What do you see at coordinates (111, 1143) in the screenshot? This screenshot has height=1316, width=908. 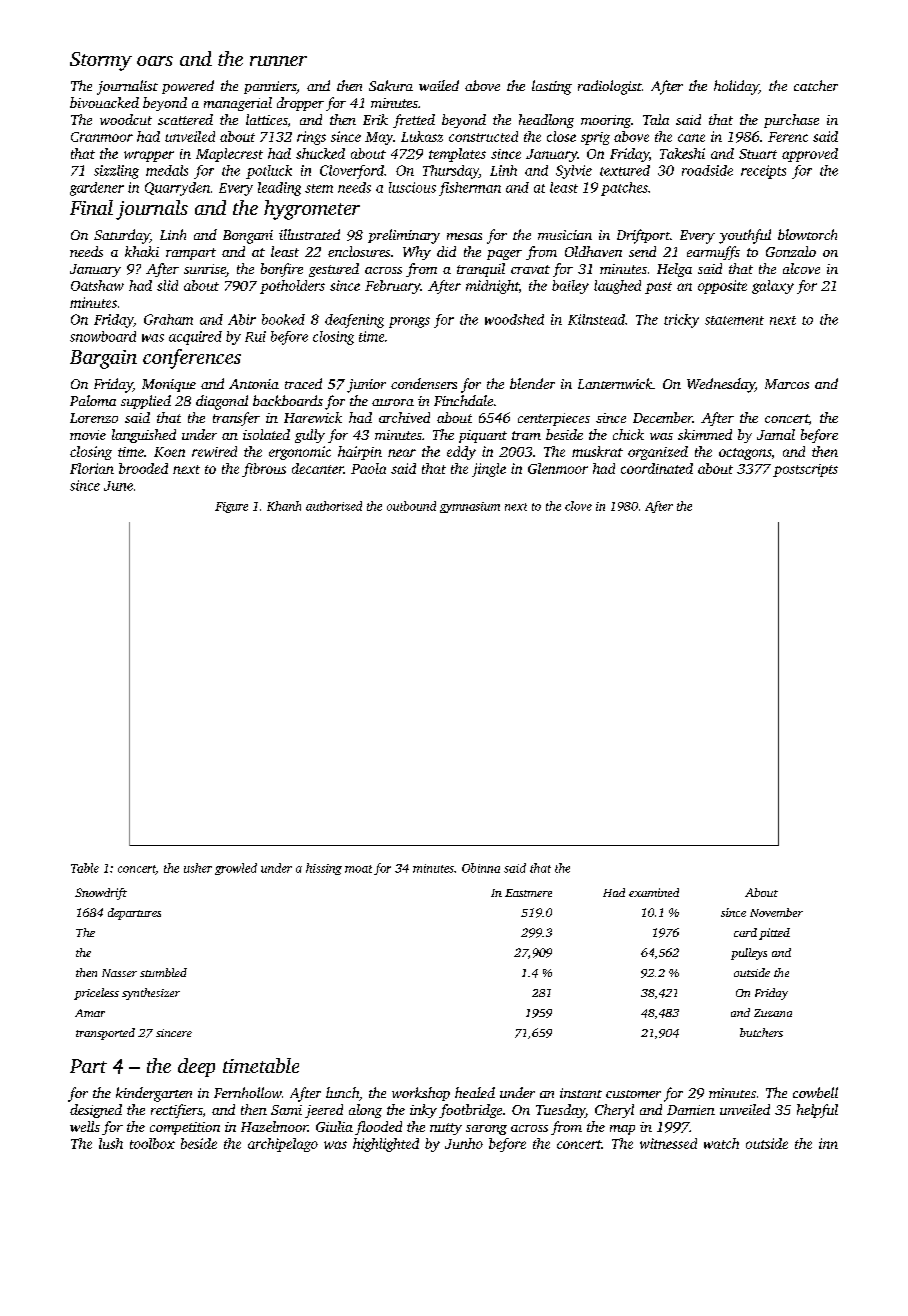 I see `lush` at bounding box center [111, 1143].
